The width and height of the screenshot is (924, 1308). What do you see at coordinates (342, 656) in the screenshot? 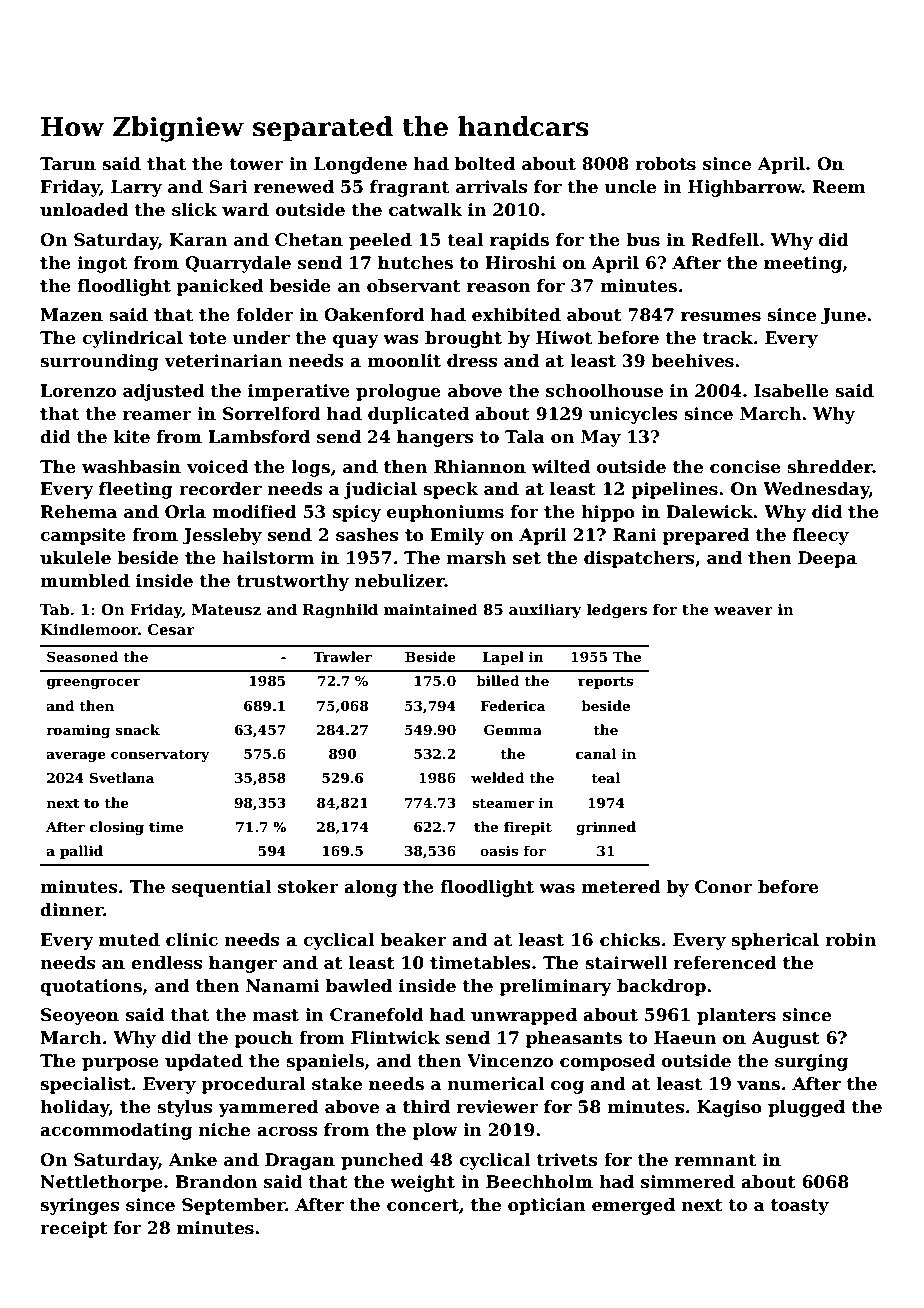
I see `Trawler` at bounding box center [342, 656].
